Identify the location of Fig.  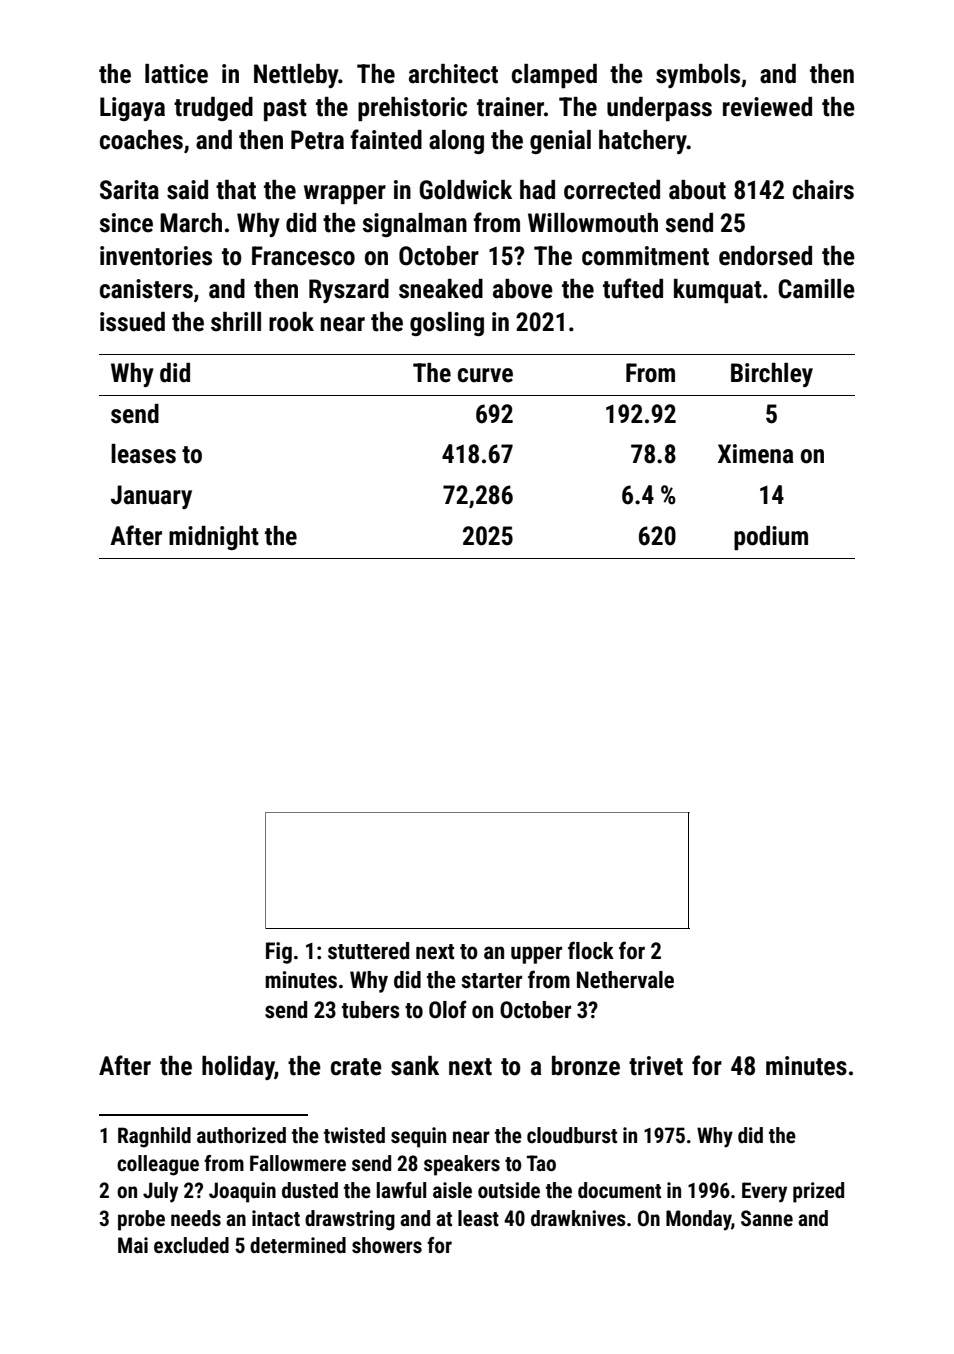
(279, 953).
